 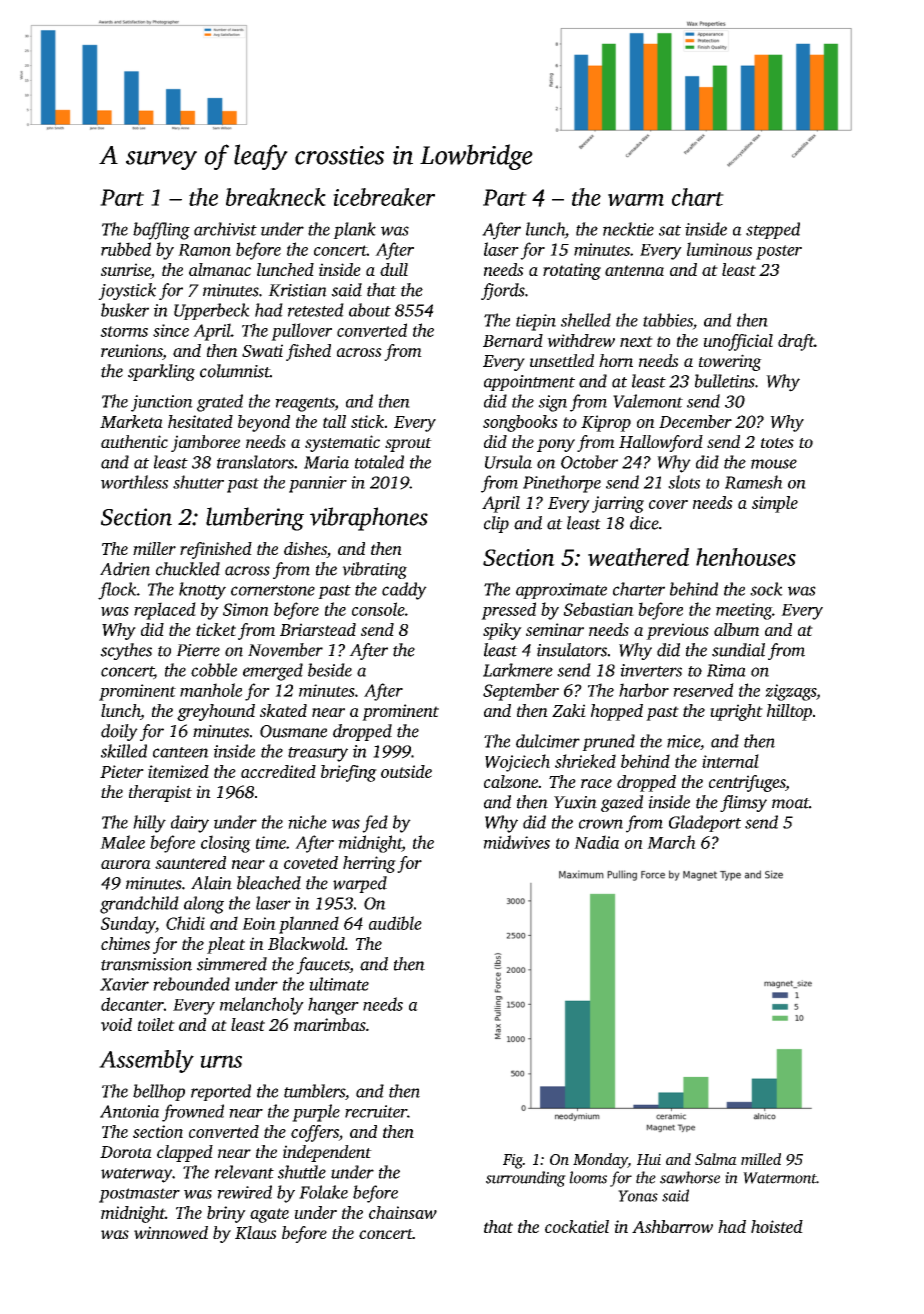 What do you see at coordinates (773, 230) in the page?
I see `stepped` at bounding box center [773, 230].
